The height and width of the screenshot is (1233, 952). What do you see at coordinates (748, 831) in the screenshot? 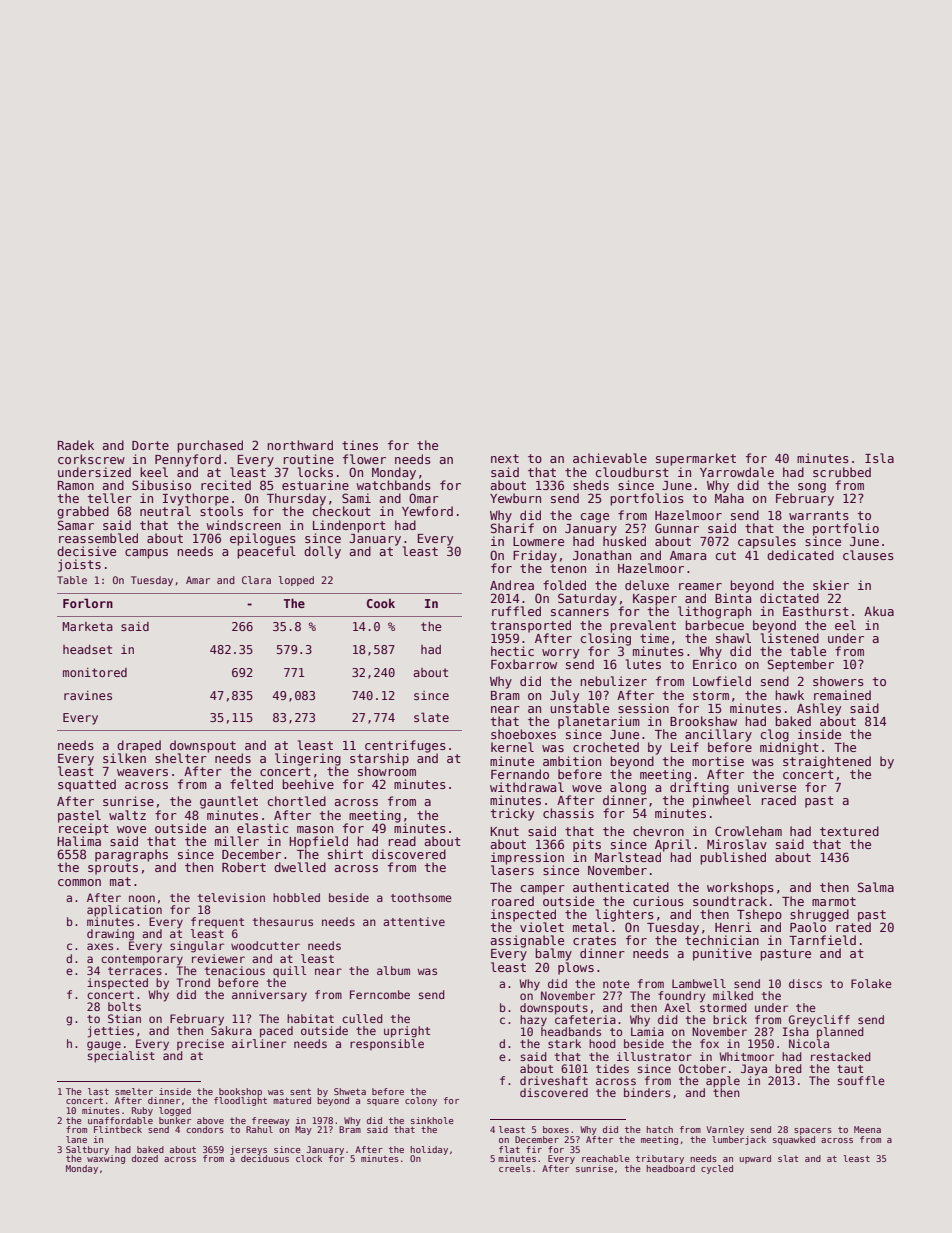
I see `Crowleham` at bounding box center [748, 831].
